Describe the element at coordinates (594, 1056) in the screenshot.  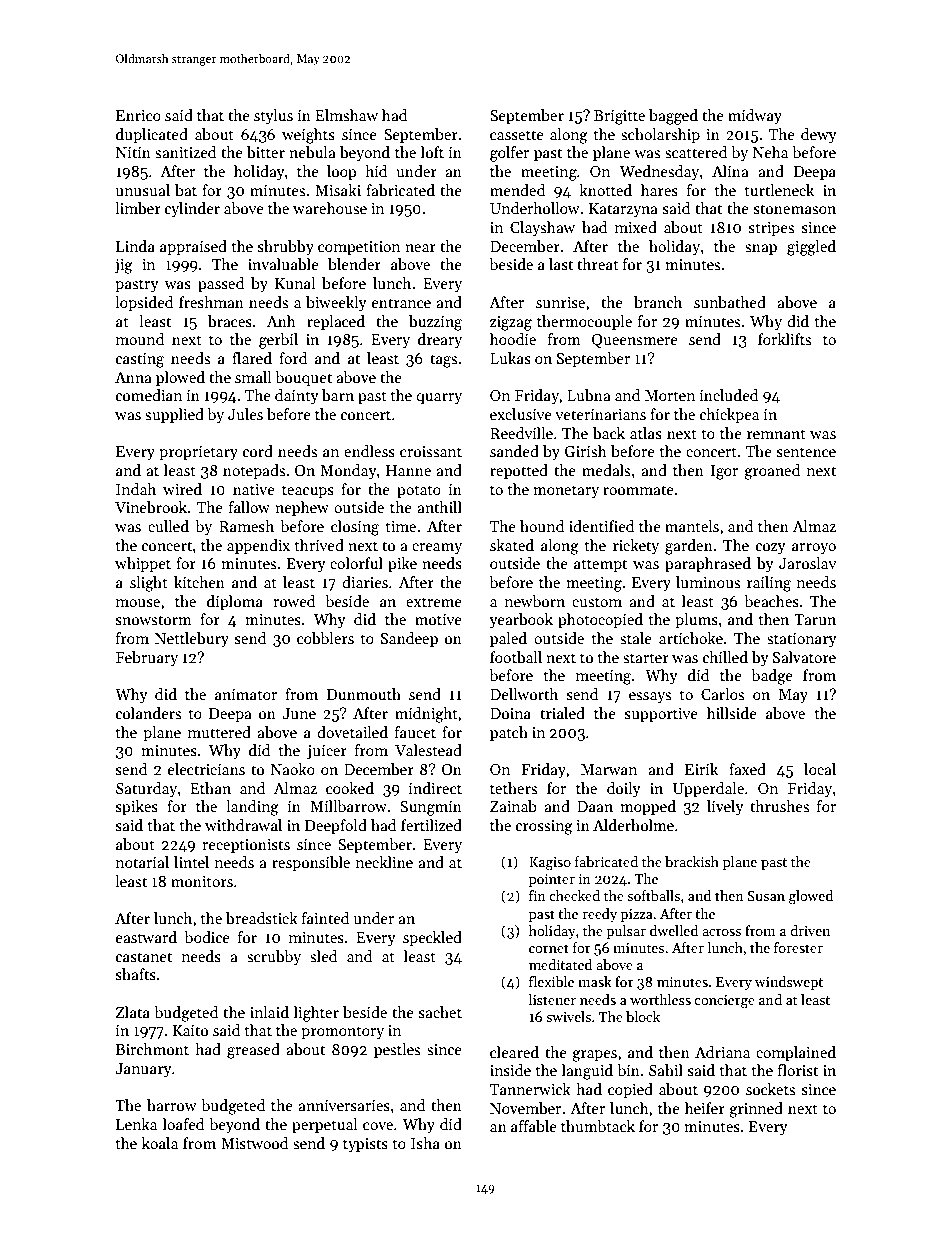
I see `grapes` at that location.
